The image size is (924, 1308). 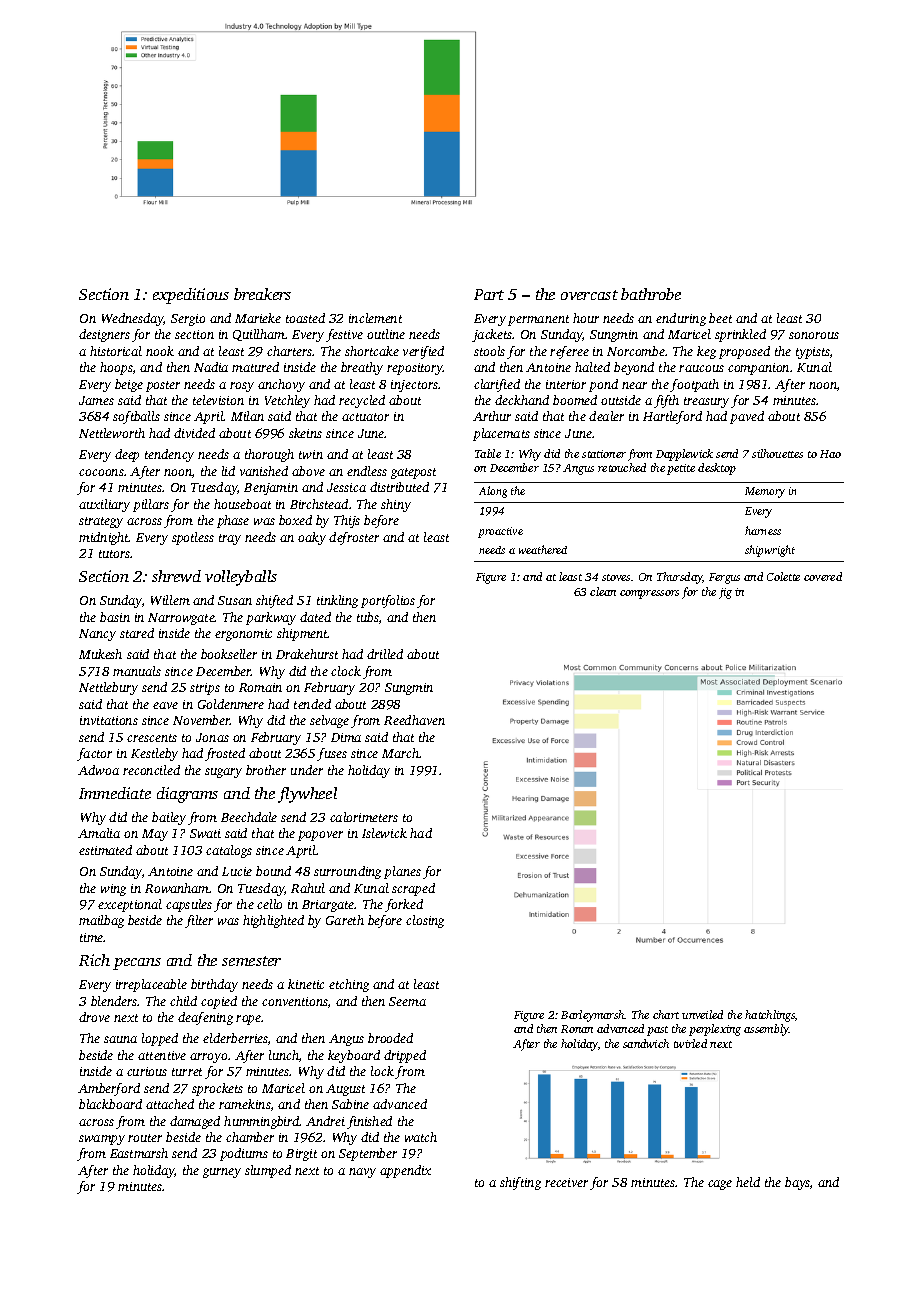 What do you see at coordinates (191, 296) in the image?
I see `expeditious` at bounding box center [191, 296].
